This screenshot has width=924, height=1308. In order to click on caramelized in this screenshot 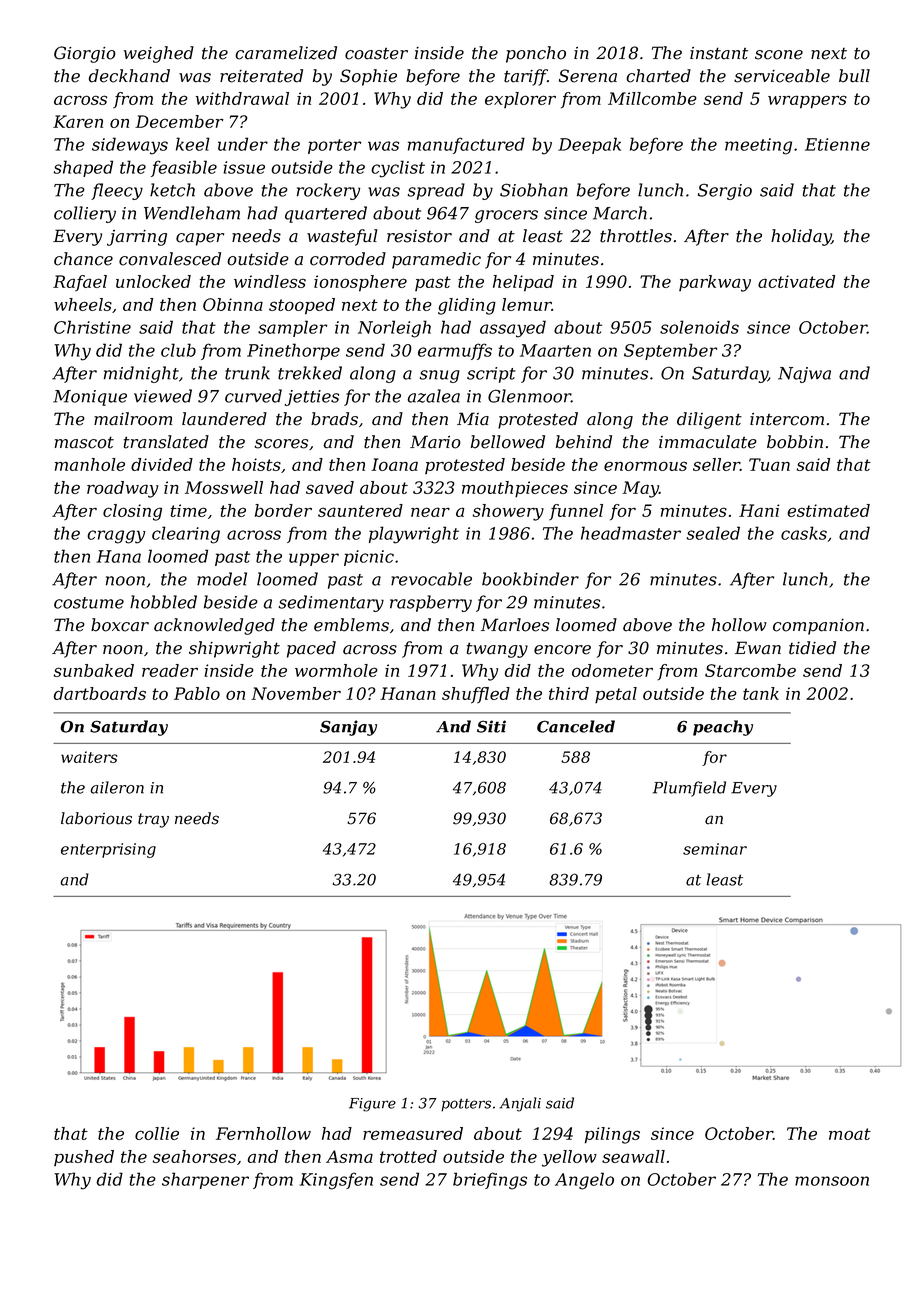, I will do `click(286, 53)`.
